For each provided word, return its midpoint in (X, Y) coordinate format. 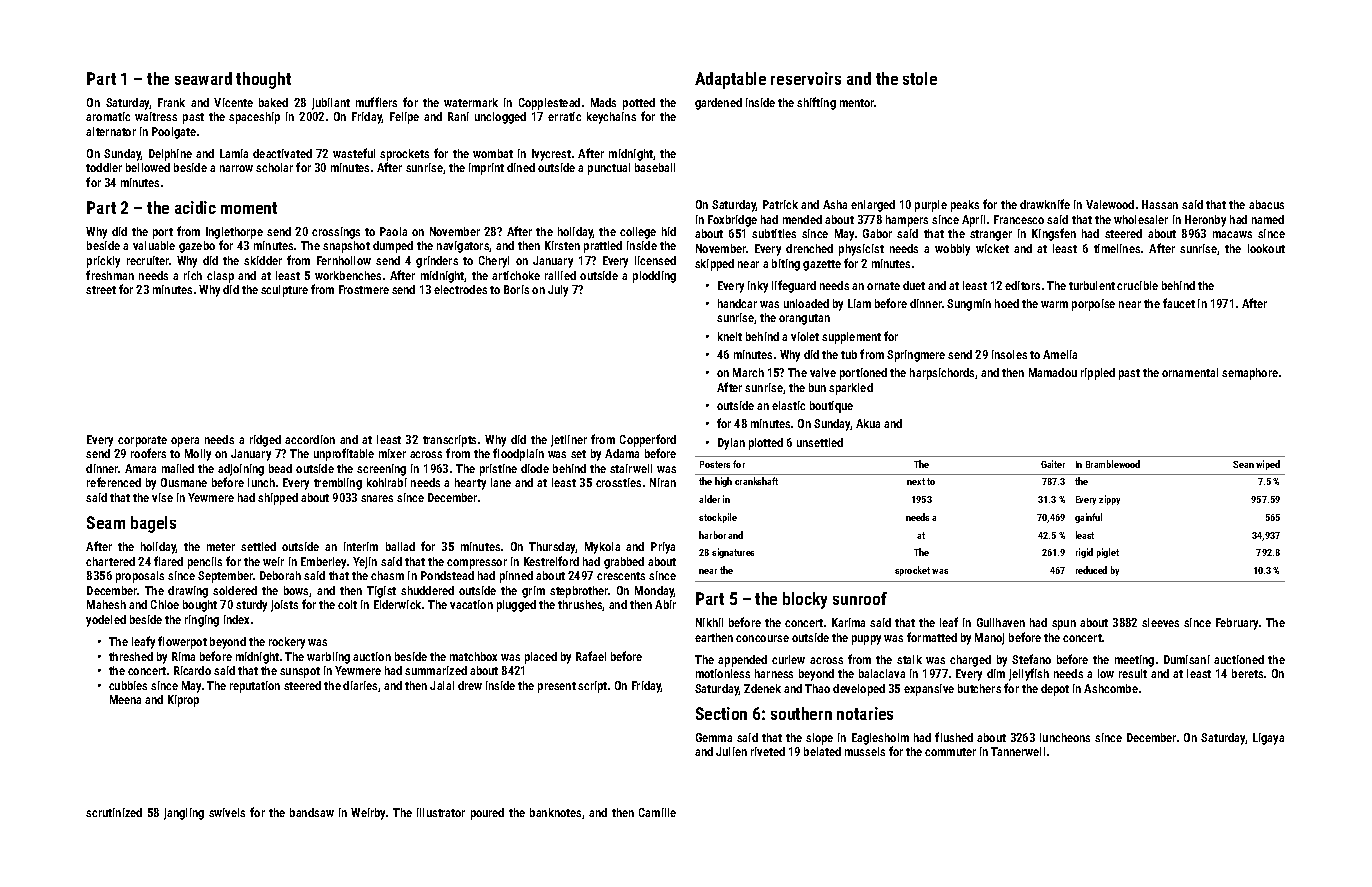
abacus (1266, 204)
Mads (603, 102)
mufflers (376, 102)
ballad (400, 546)
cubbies (128, 685)
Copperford (648, 440)
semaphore (1250, 374)
